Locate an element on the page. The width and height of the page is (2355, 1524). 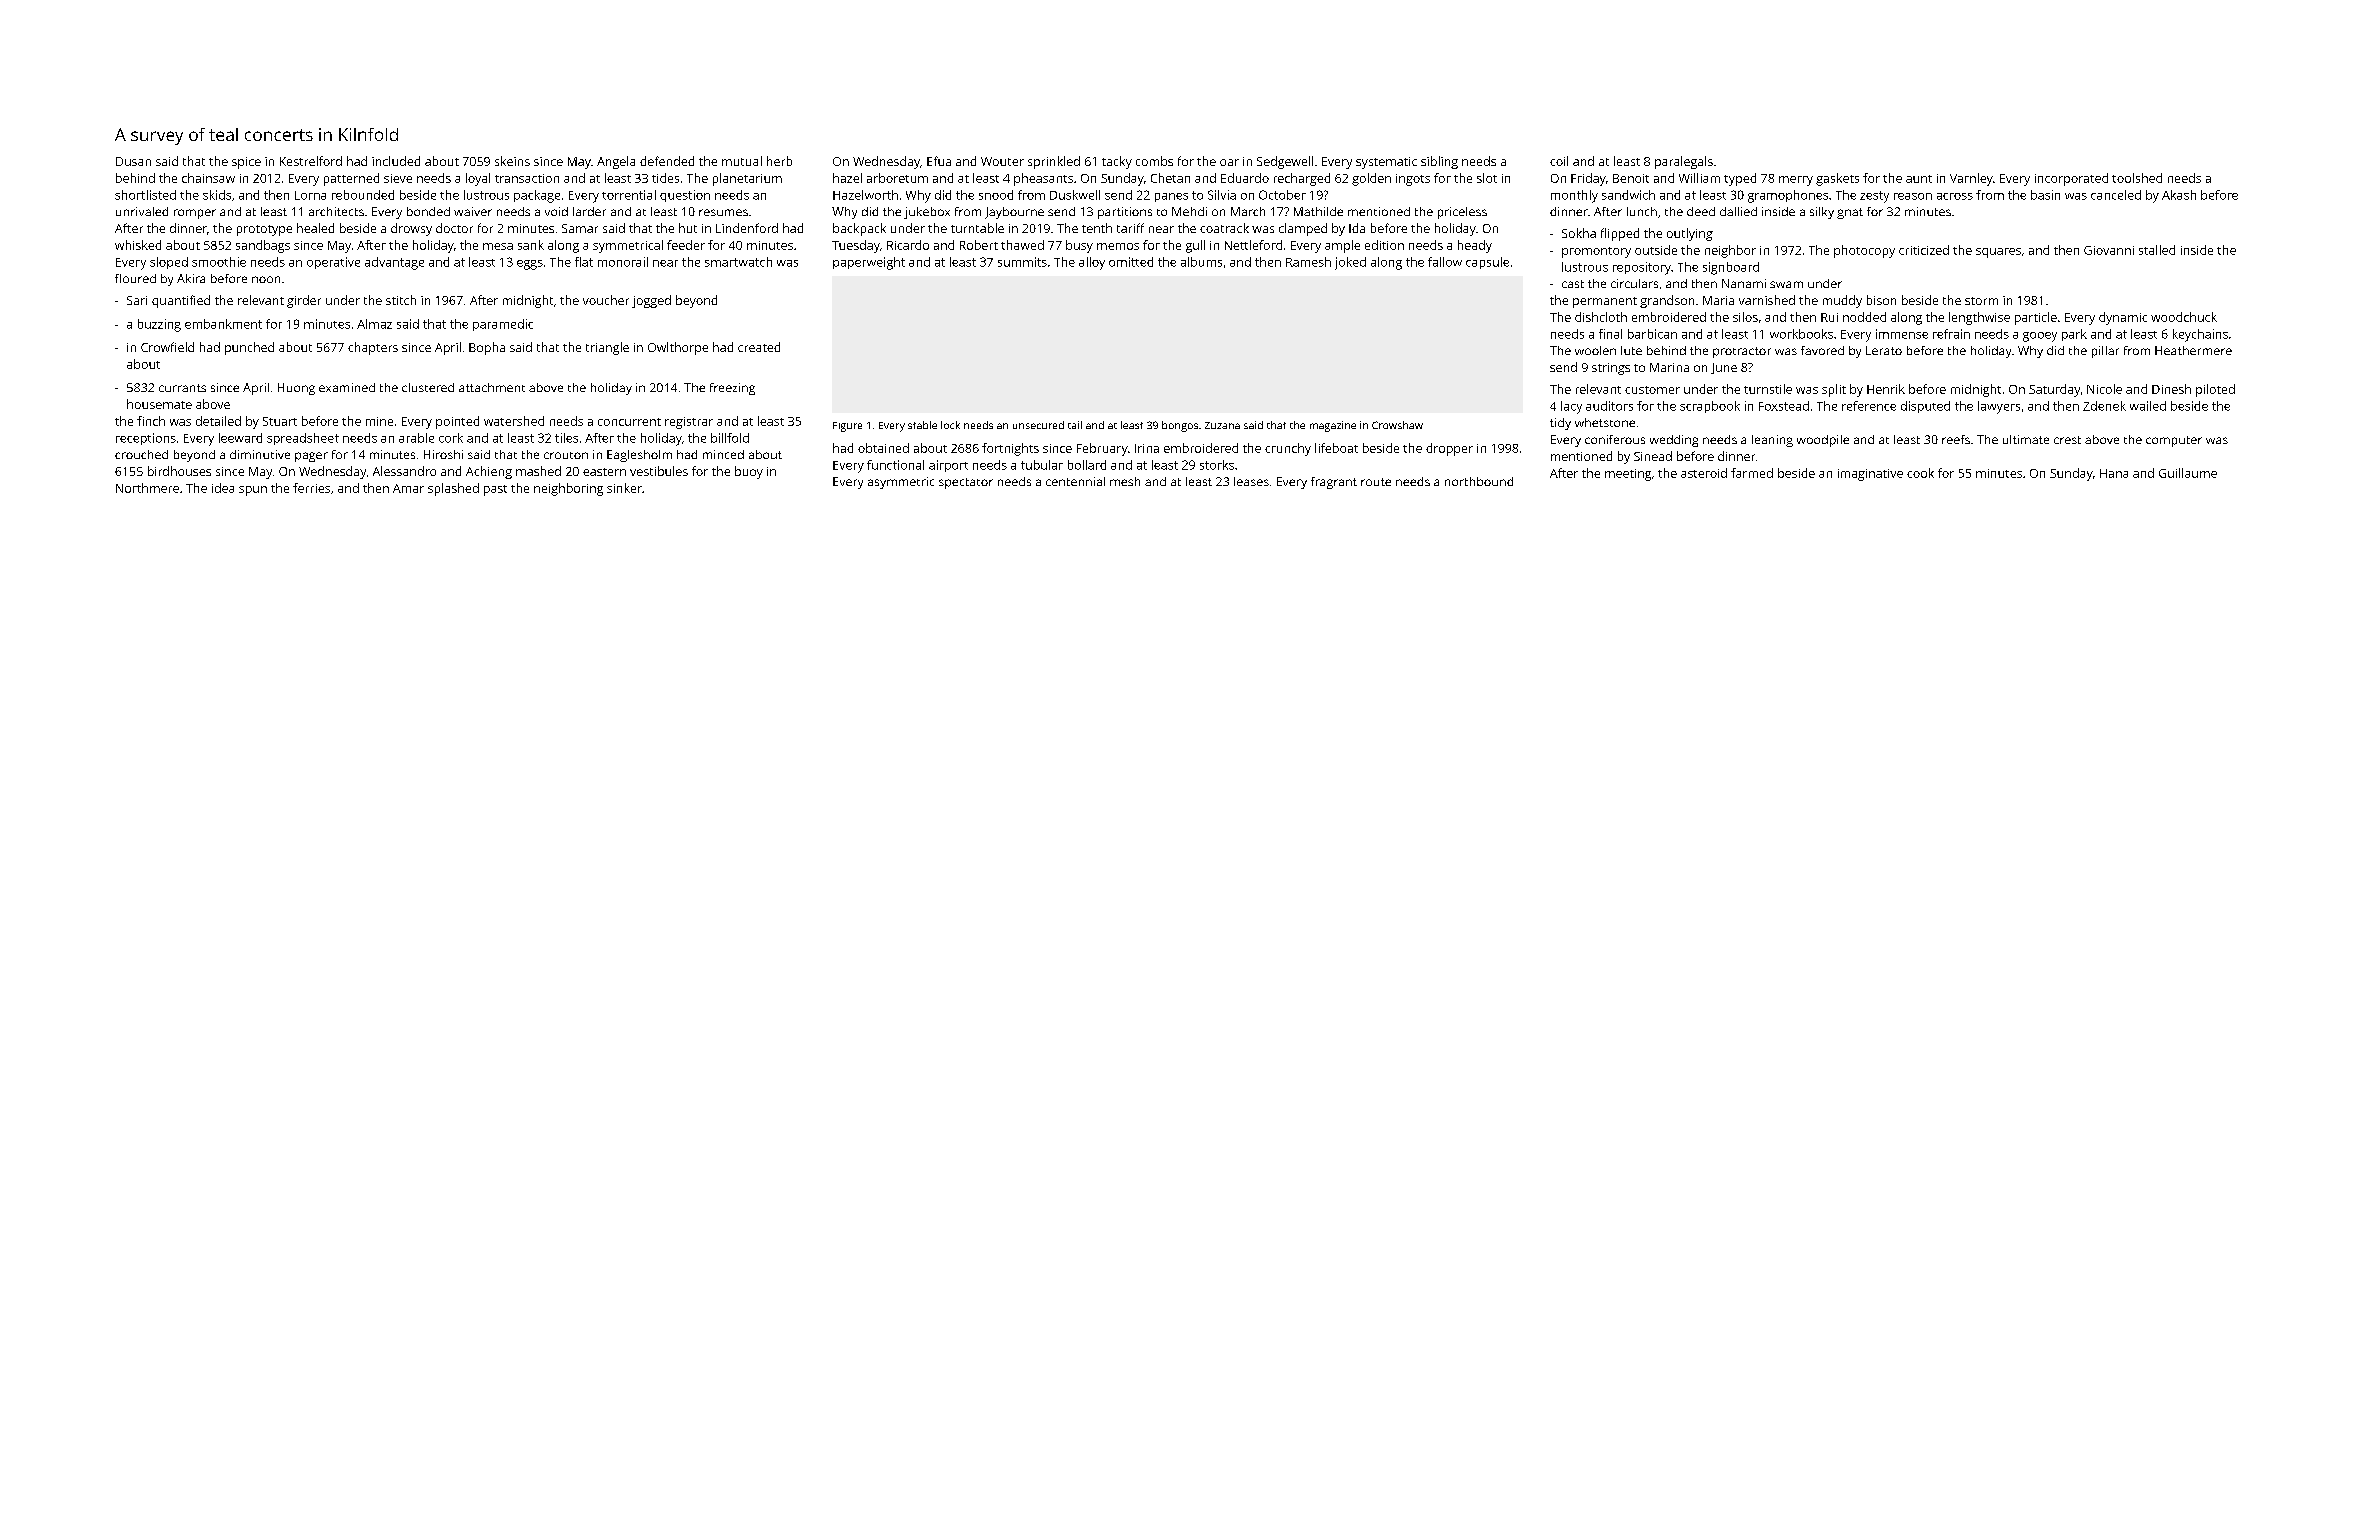
included is located at coordinates (396, 161).
